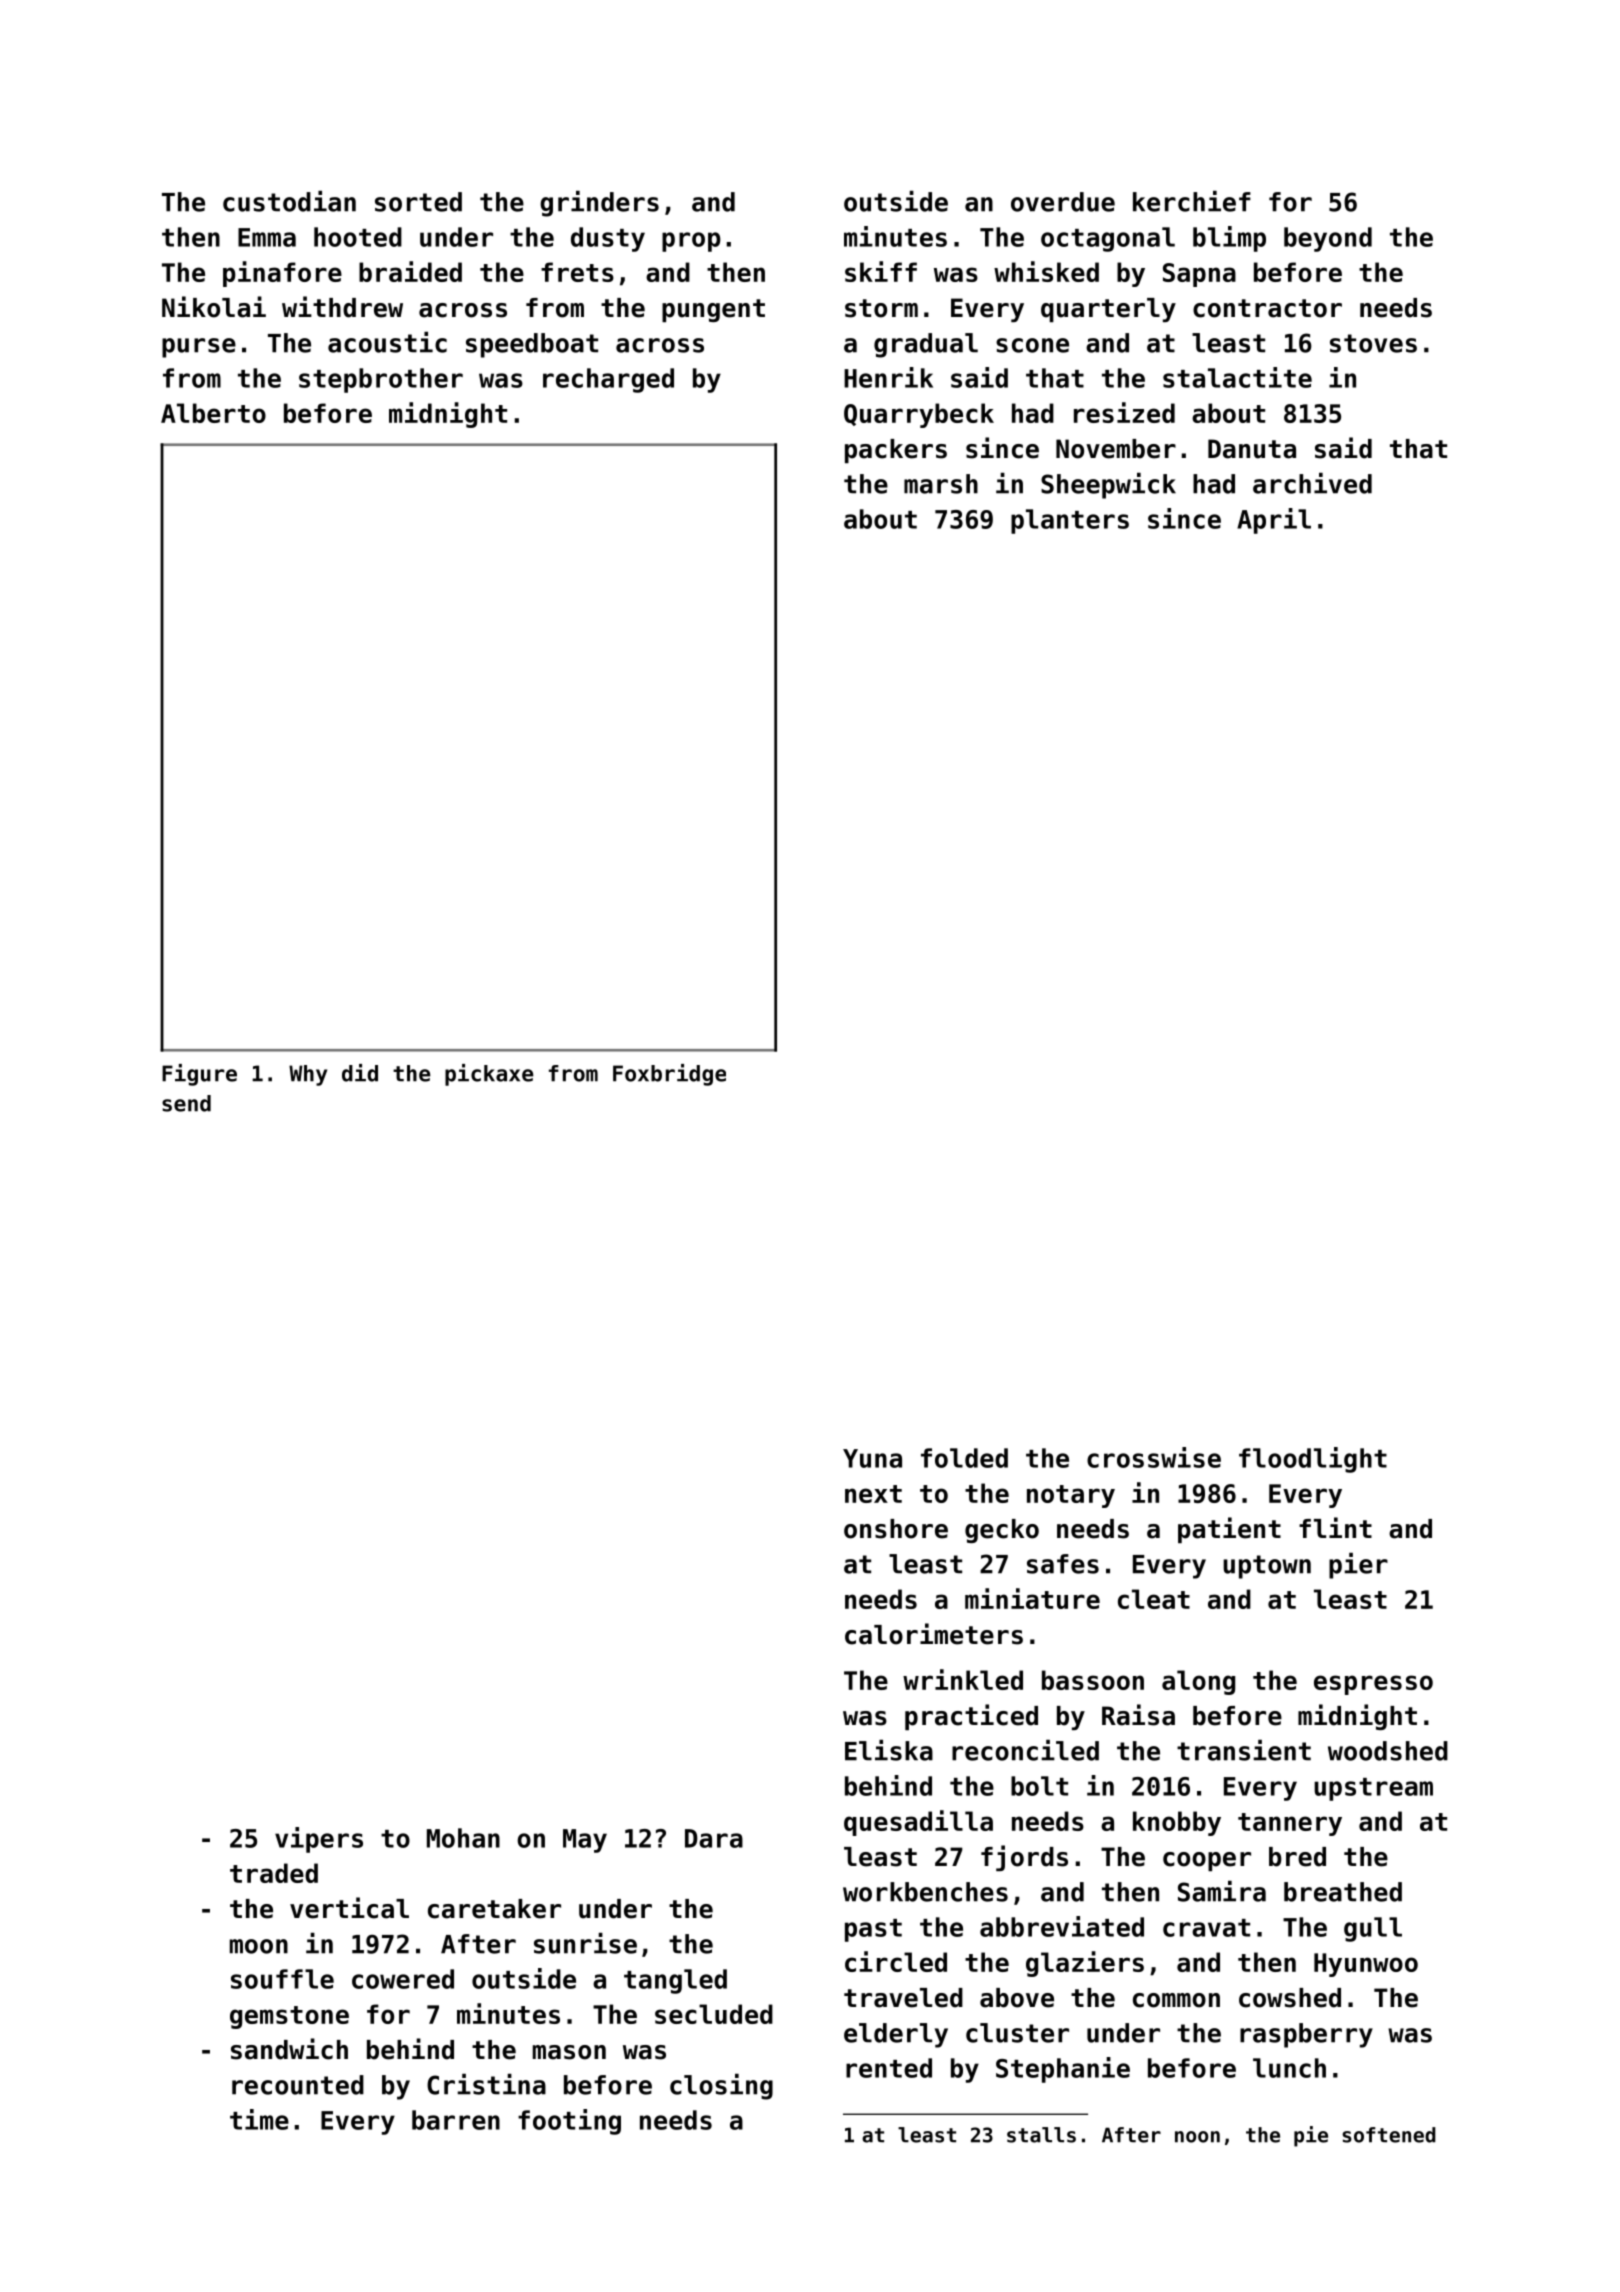  I want to click on footing, so click(569, 2122).
